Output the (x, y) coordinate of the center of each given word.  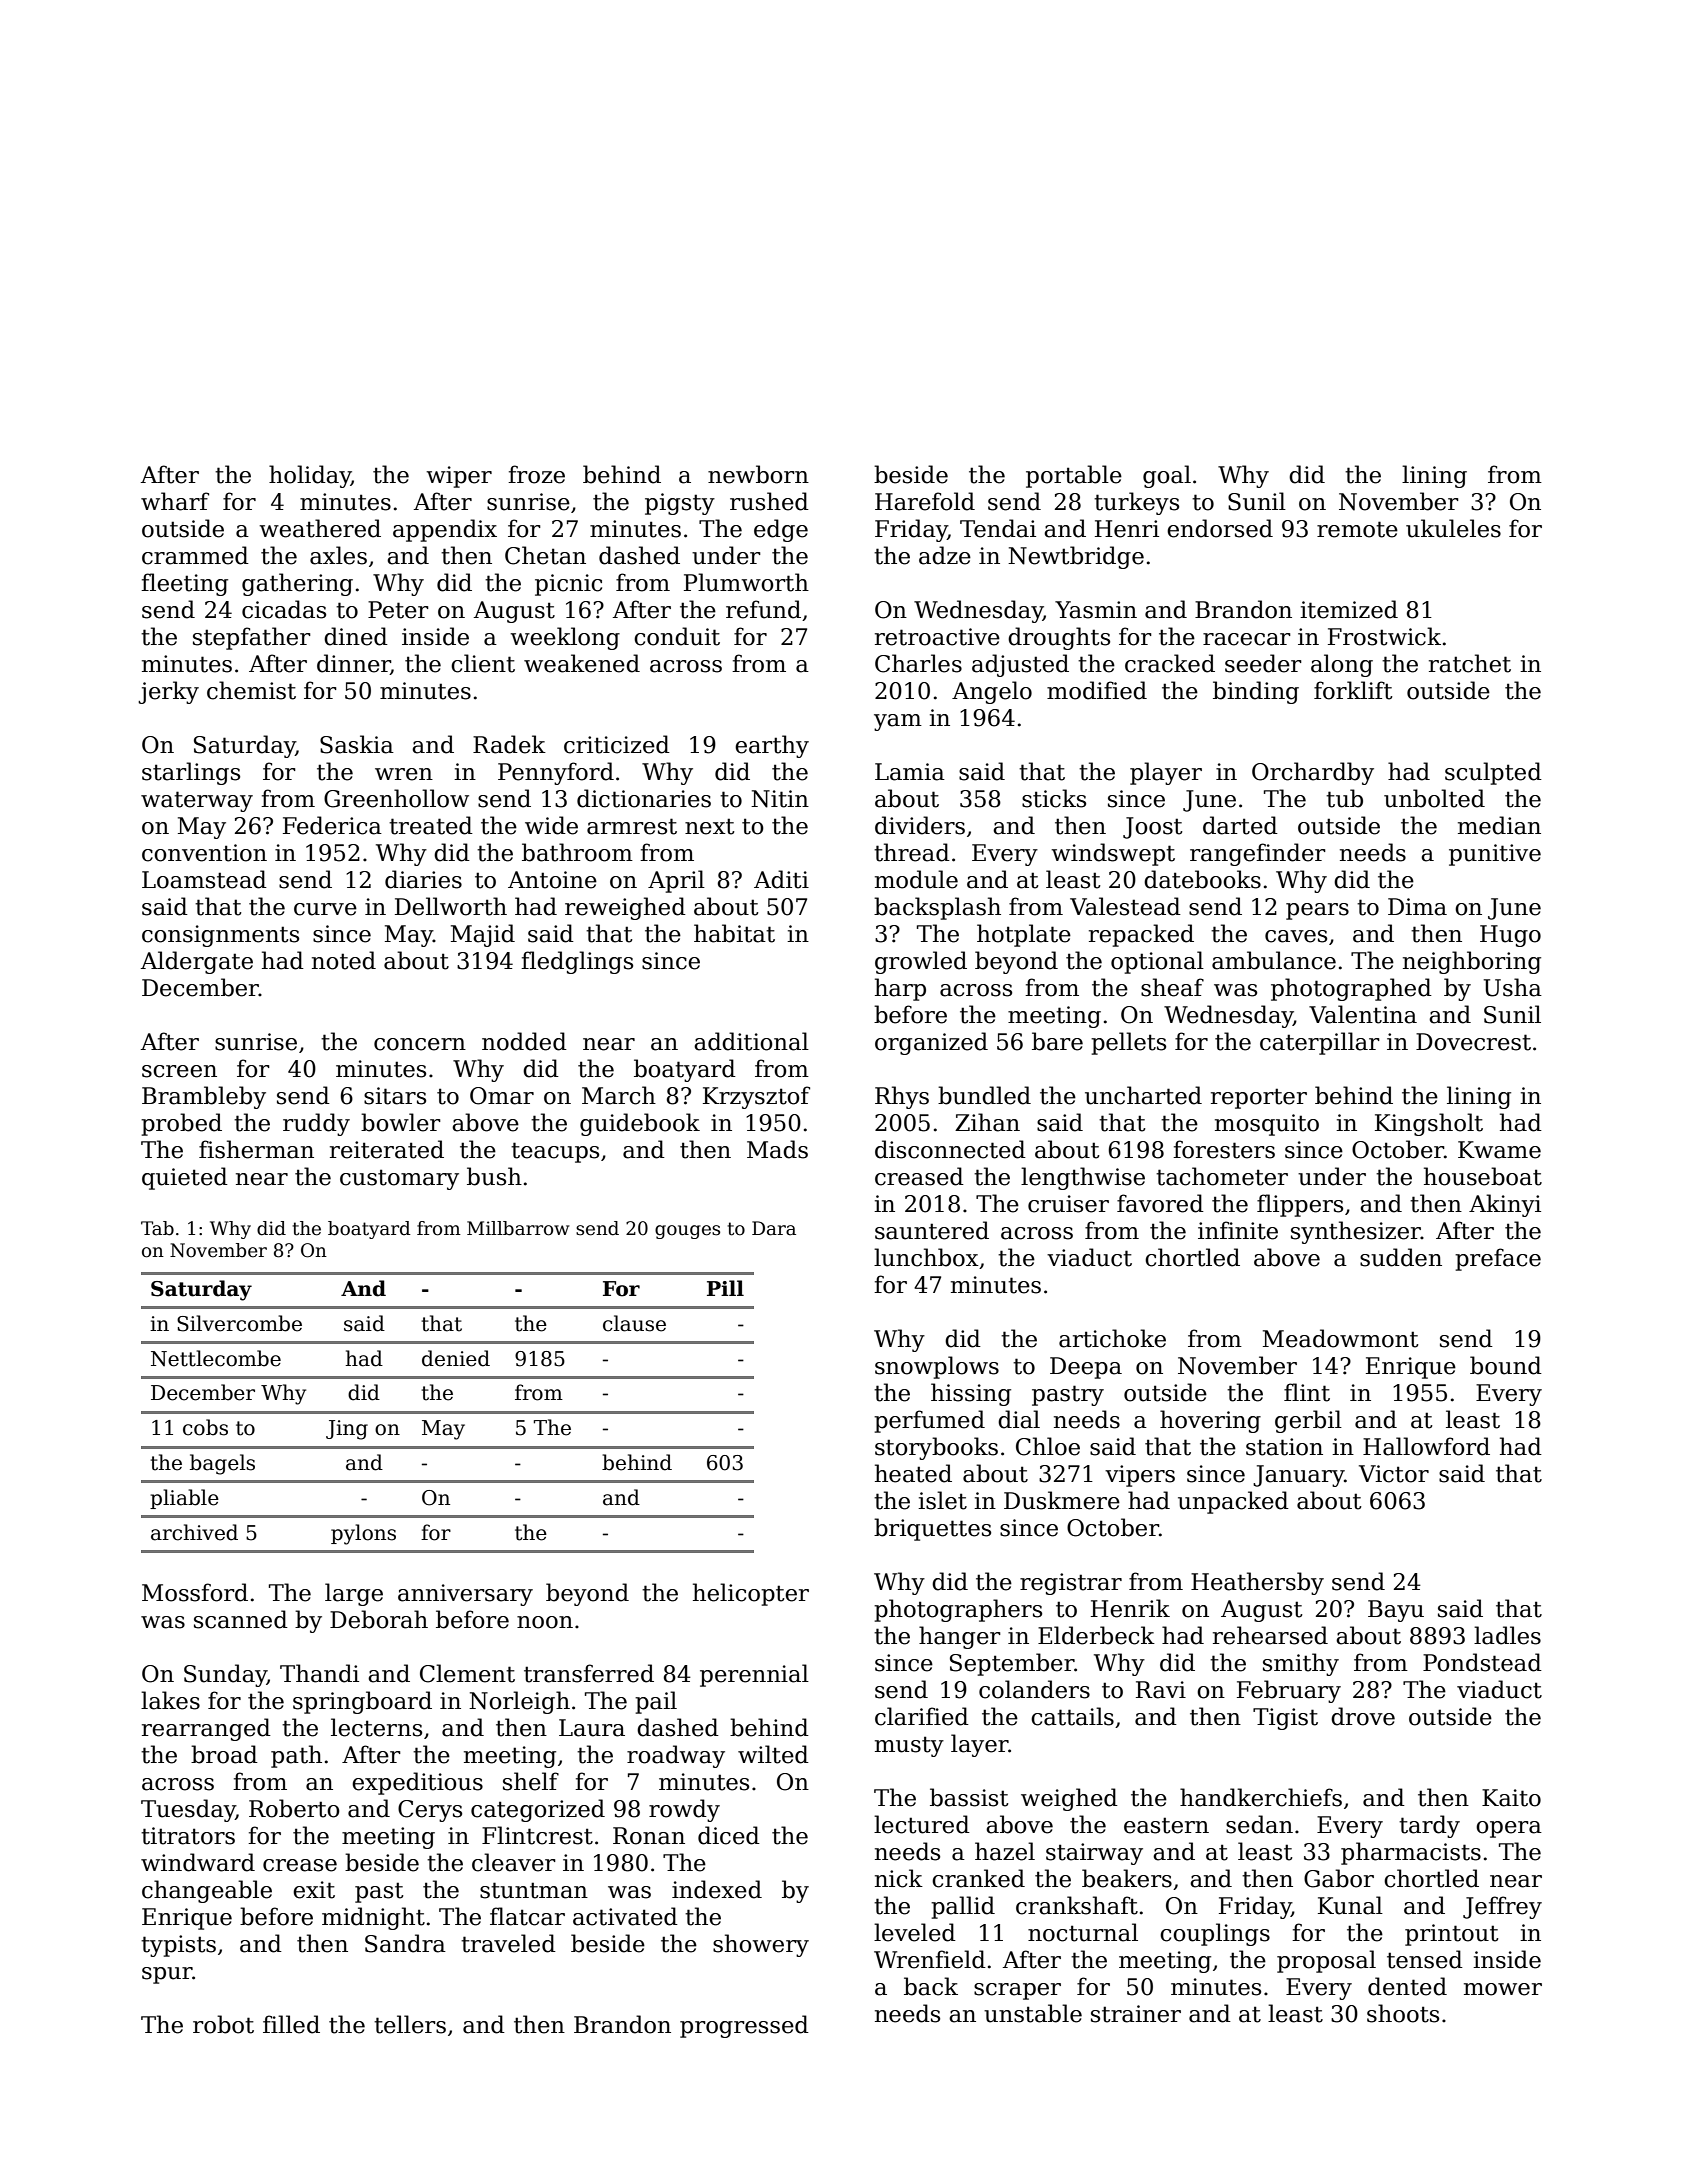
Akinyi (1505, 1205)
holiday (310, 476)
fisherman (256, 1149)
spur (167, 1975)
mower (1503, 1989)
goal (1167, 476)
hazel (1005, 1851)
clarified (922, 1716)
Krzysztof (756, 1097)
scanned (241, 1619)
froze (536, 474)
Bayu (1396, 1611)
